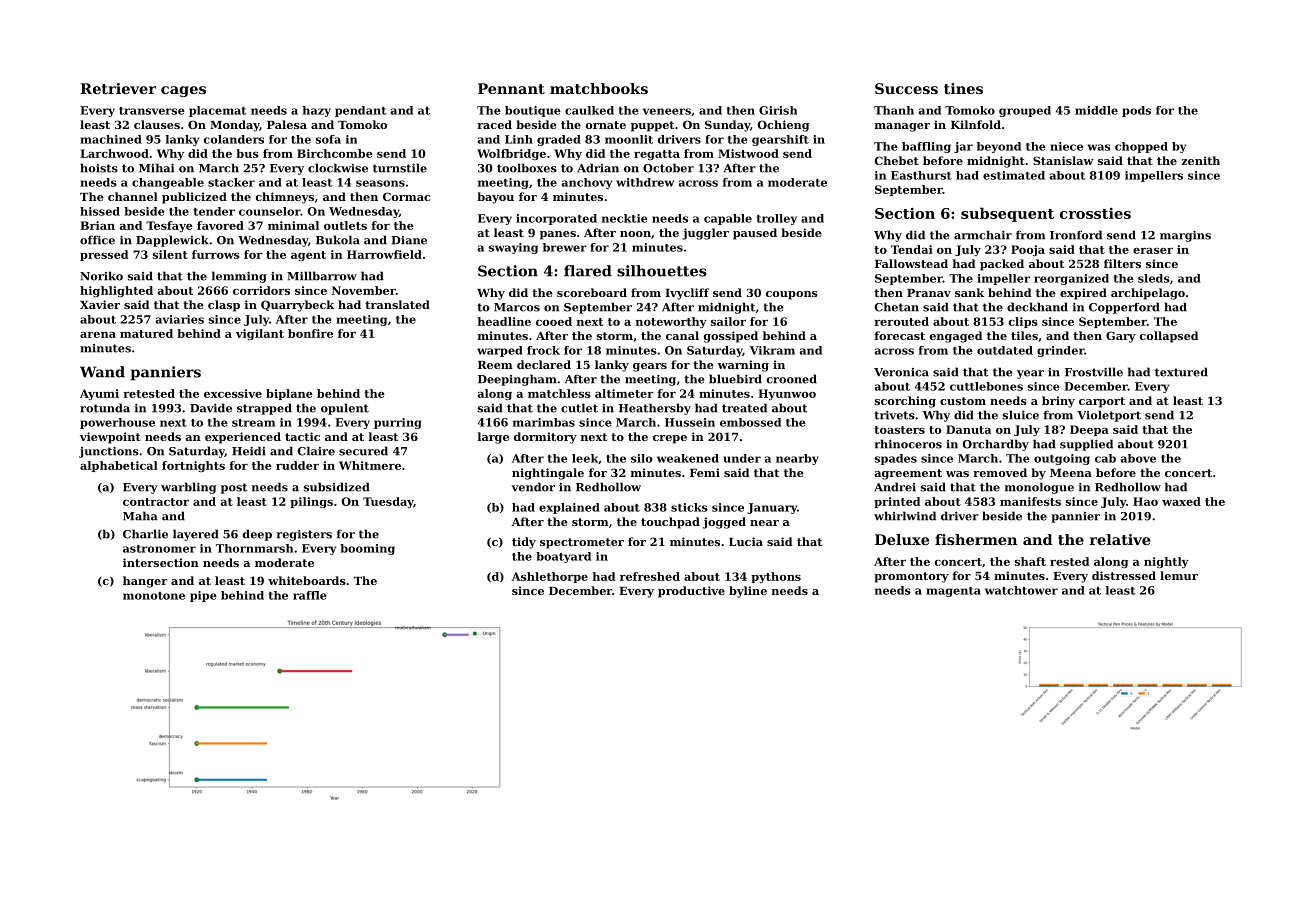 The height and width of the document is (924, 1308). I want to click on Quarrybeck, so click(297, 306).
